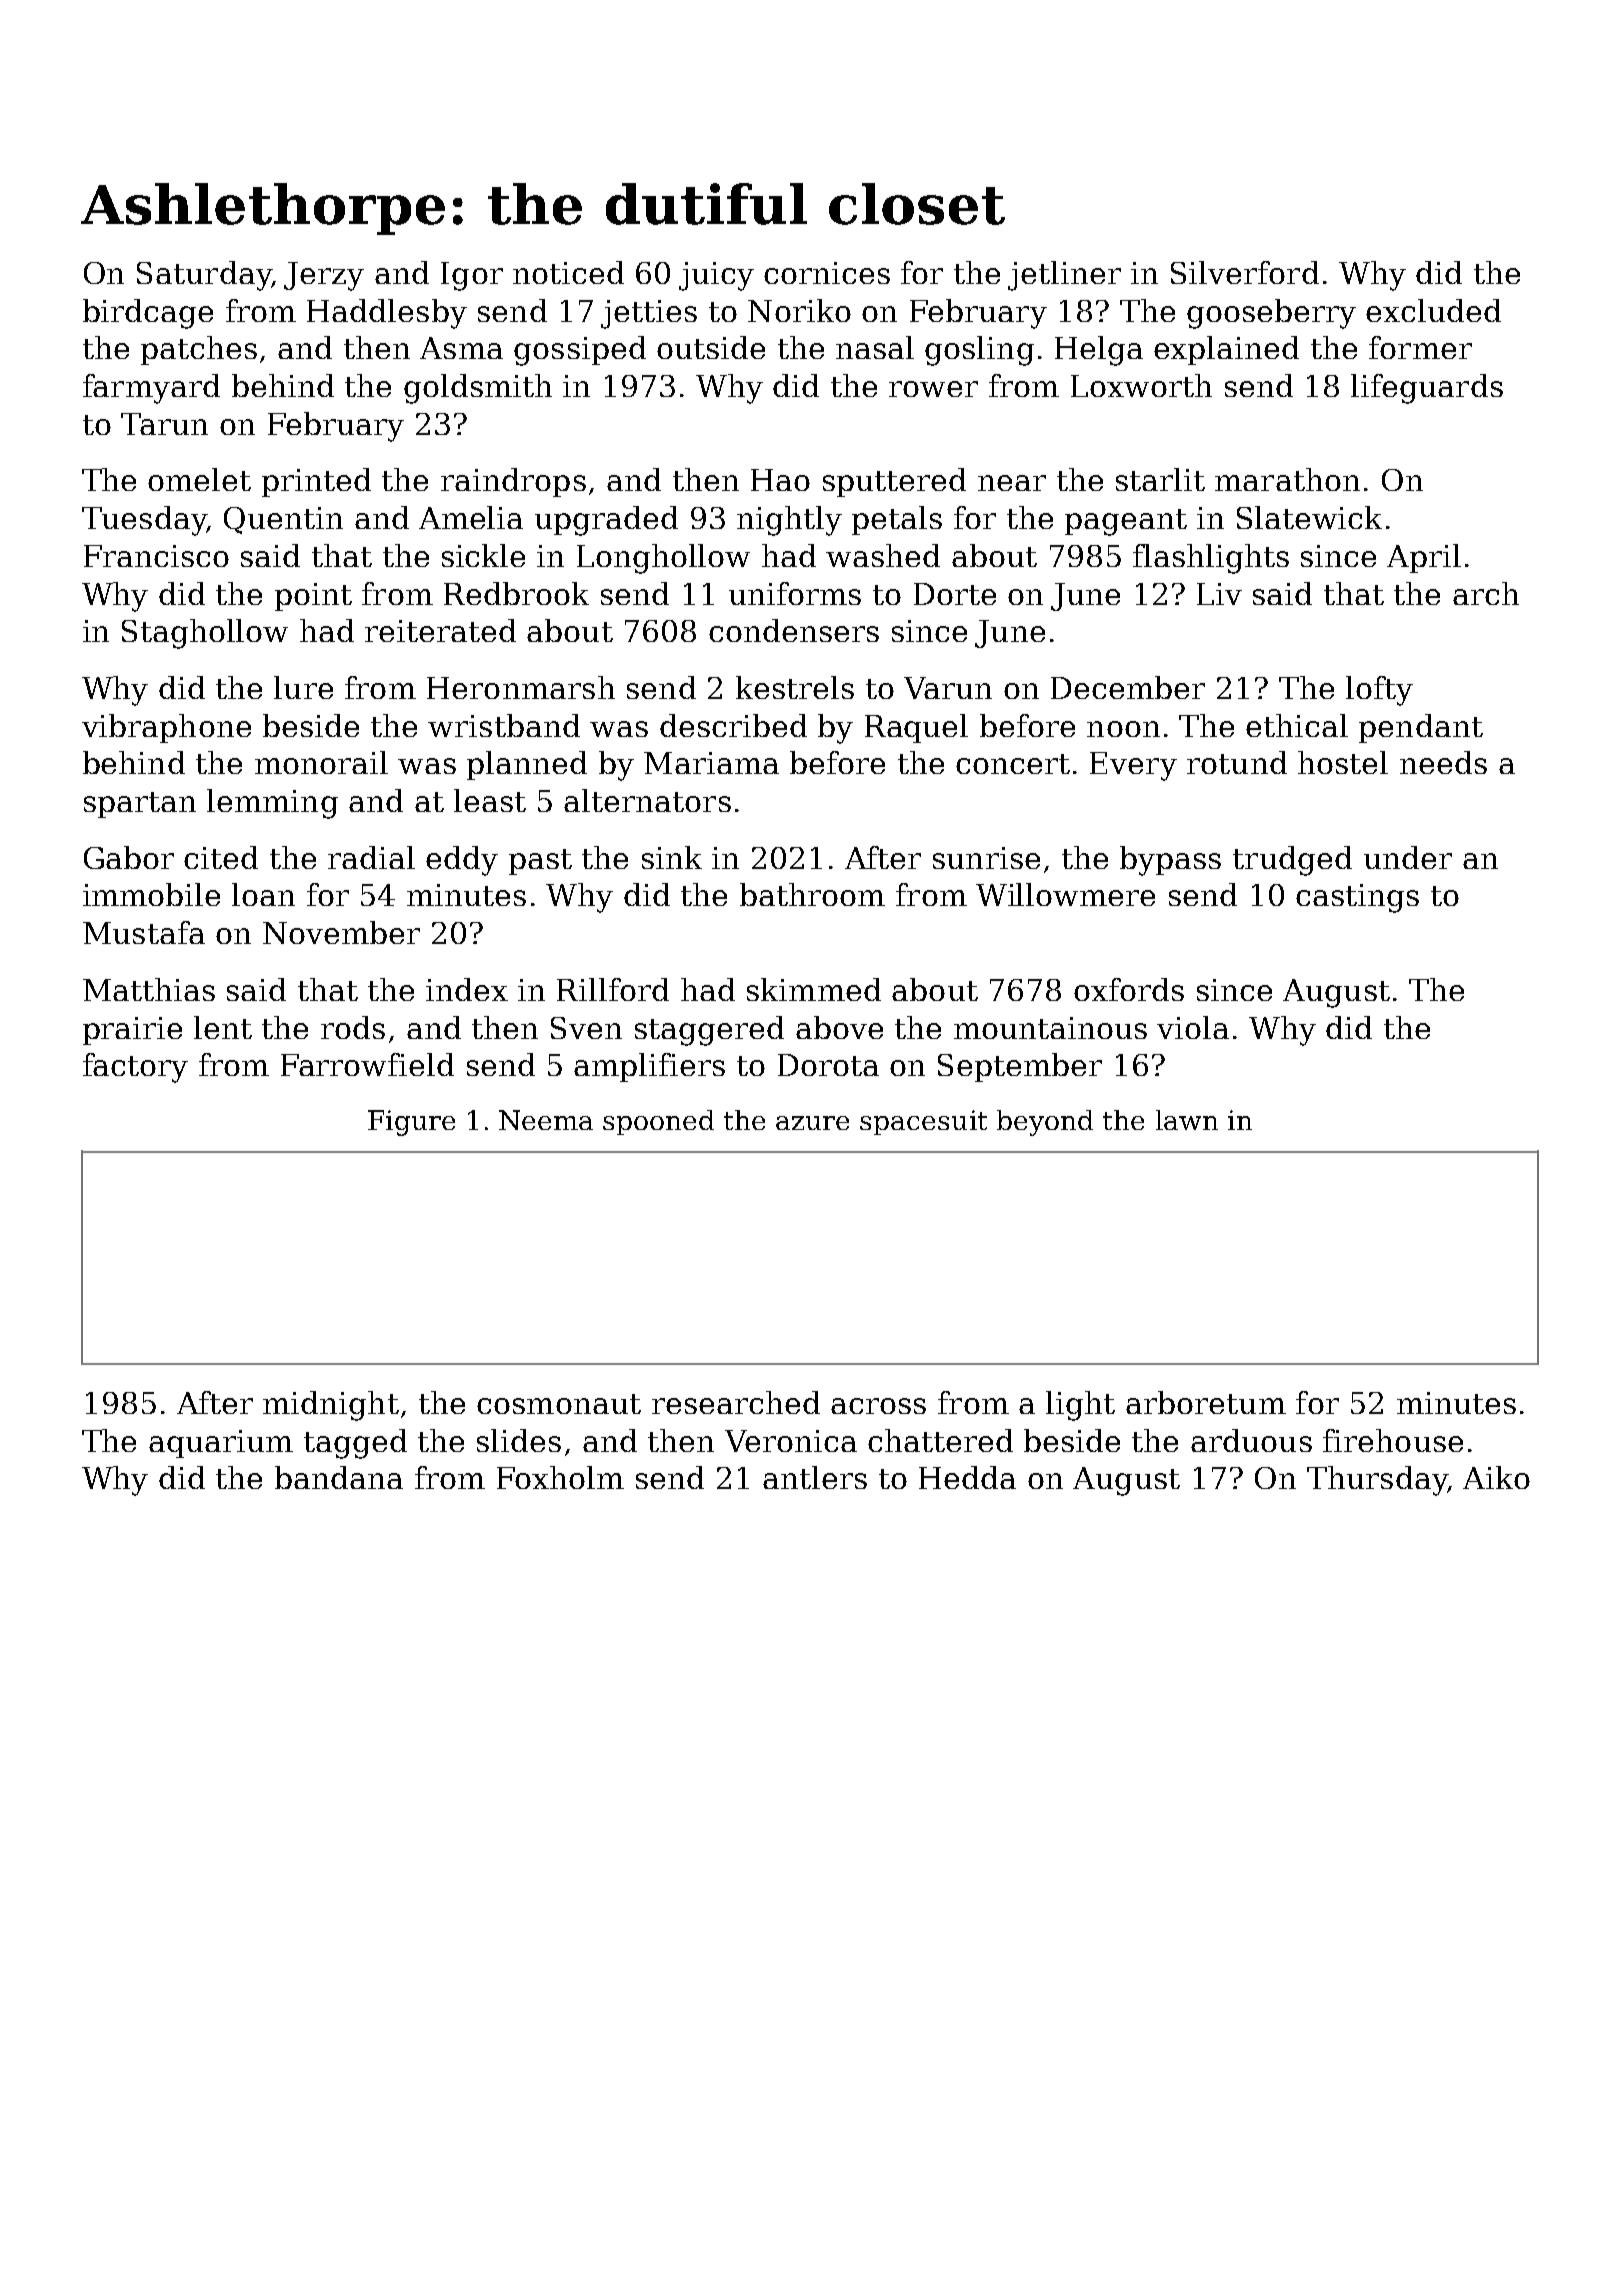 This screenshot has width=1620, height=2292. What do you see at coordinates (144, 932) in the screenshot?
I see `Mustafa` at bounding box center [144, 932].
